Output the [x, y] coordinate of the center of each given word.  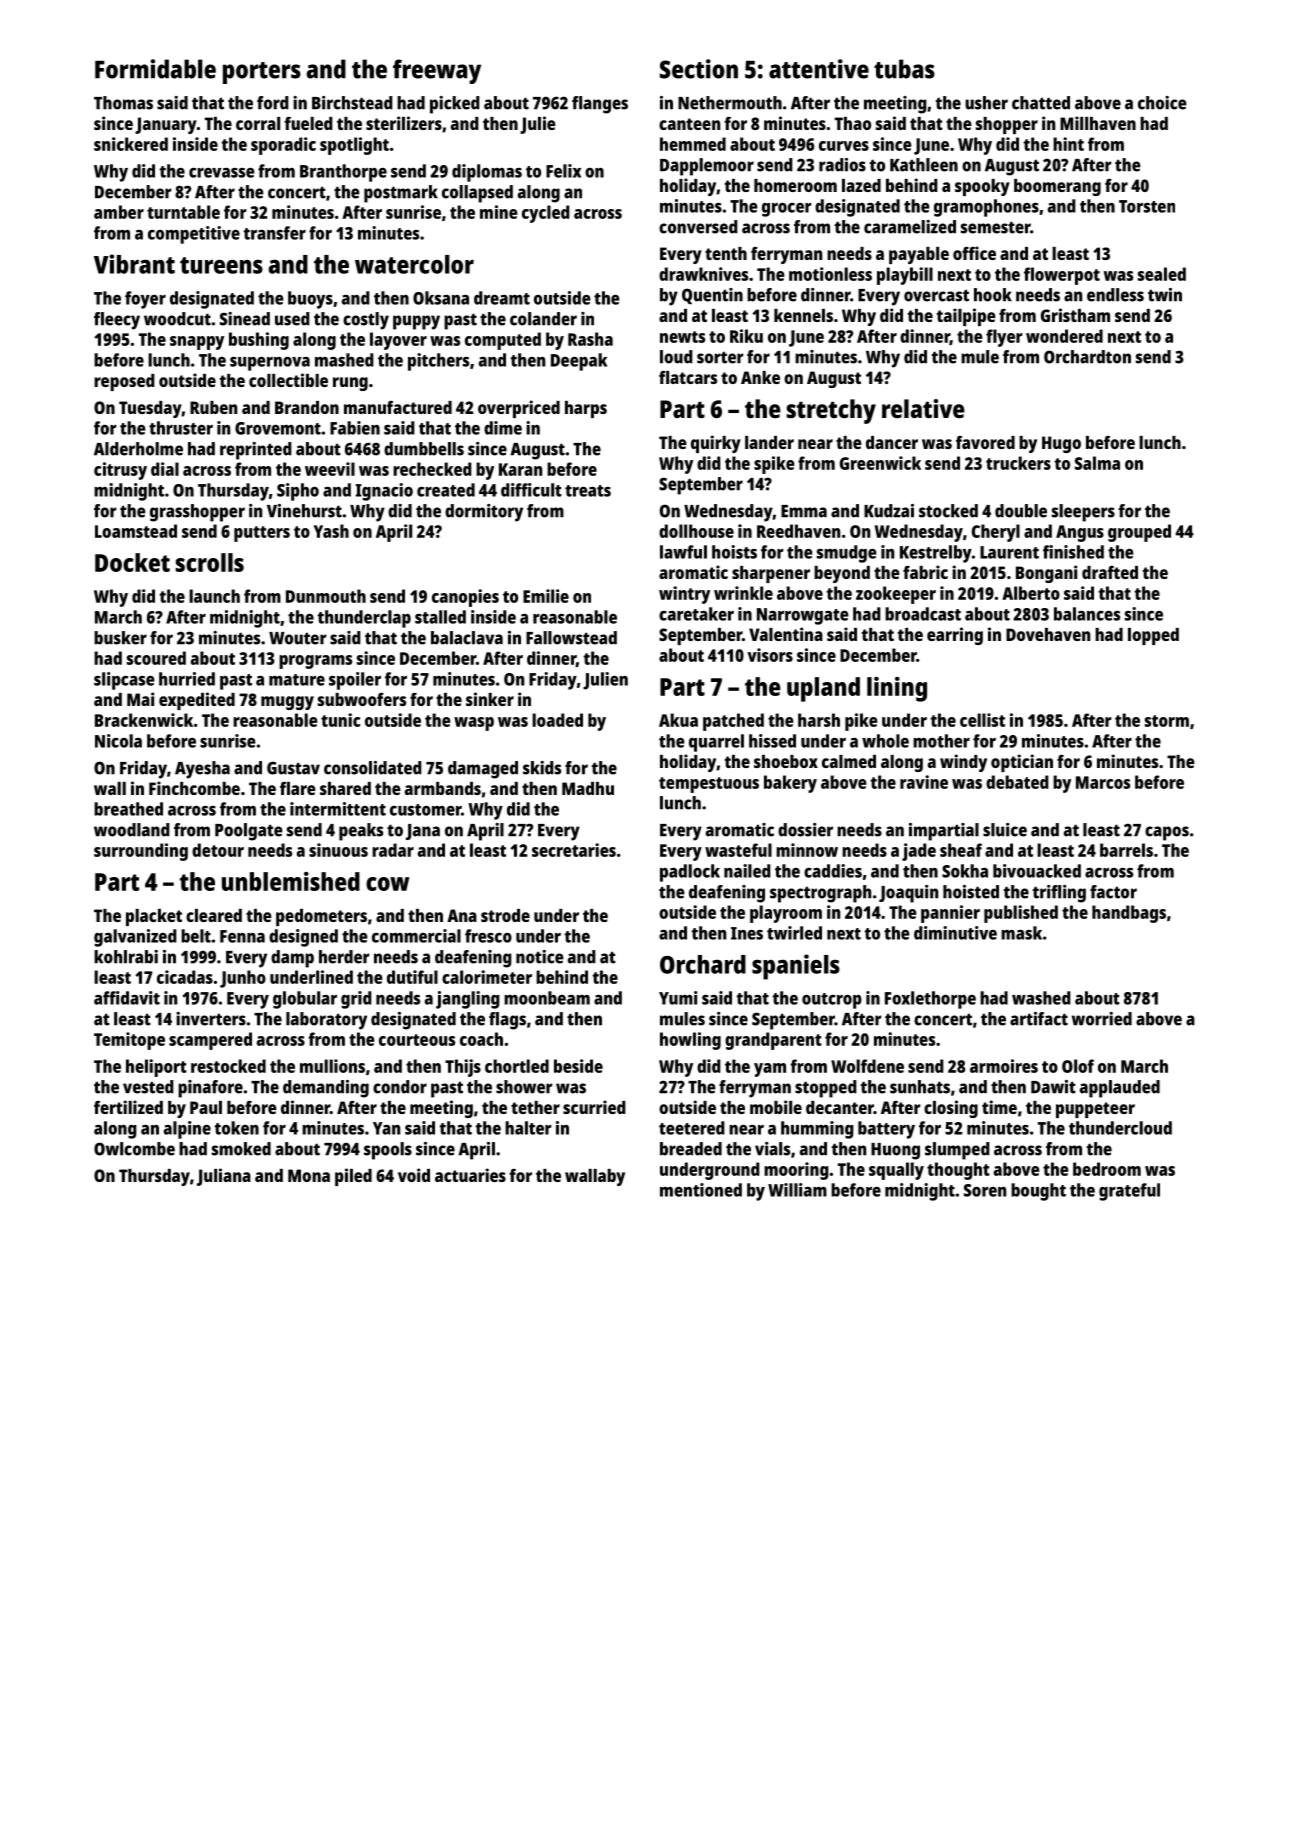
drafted [1110, 572]
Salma [1097, 463]
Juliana [224, 1177]
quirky [716, 444]
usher [986, 103]
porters [262, 73]
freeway [437, 71]
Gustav [293, 768]
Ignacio [384, 492]
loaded [557, 720]
